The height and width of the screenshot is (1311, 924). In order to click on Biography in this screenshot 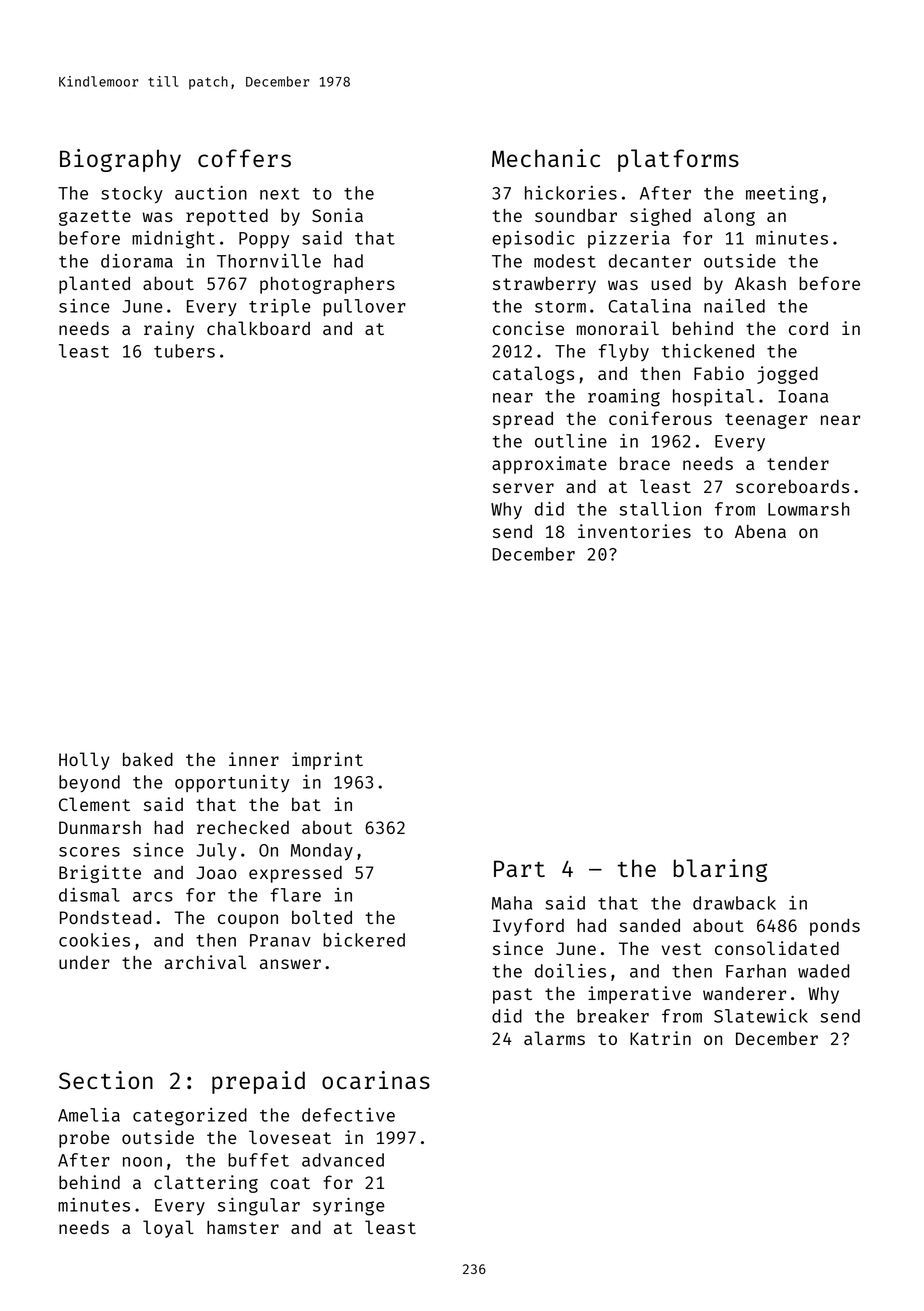, I will do `click(120, 160)`.
